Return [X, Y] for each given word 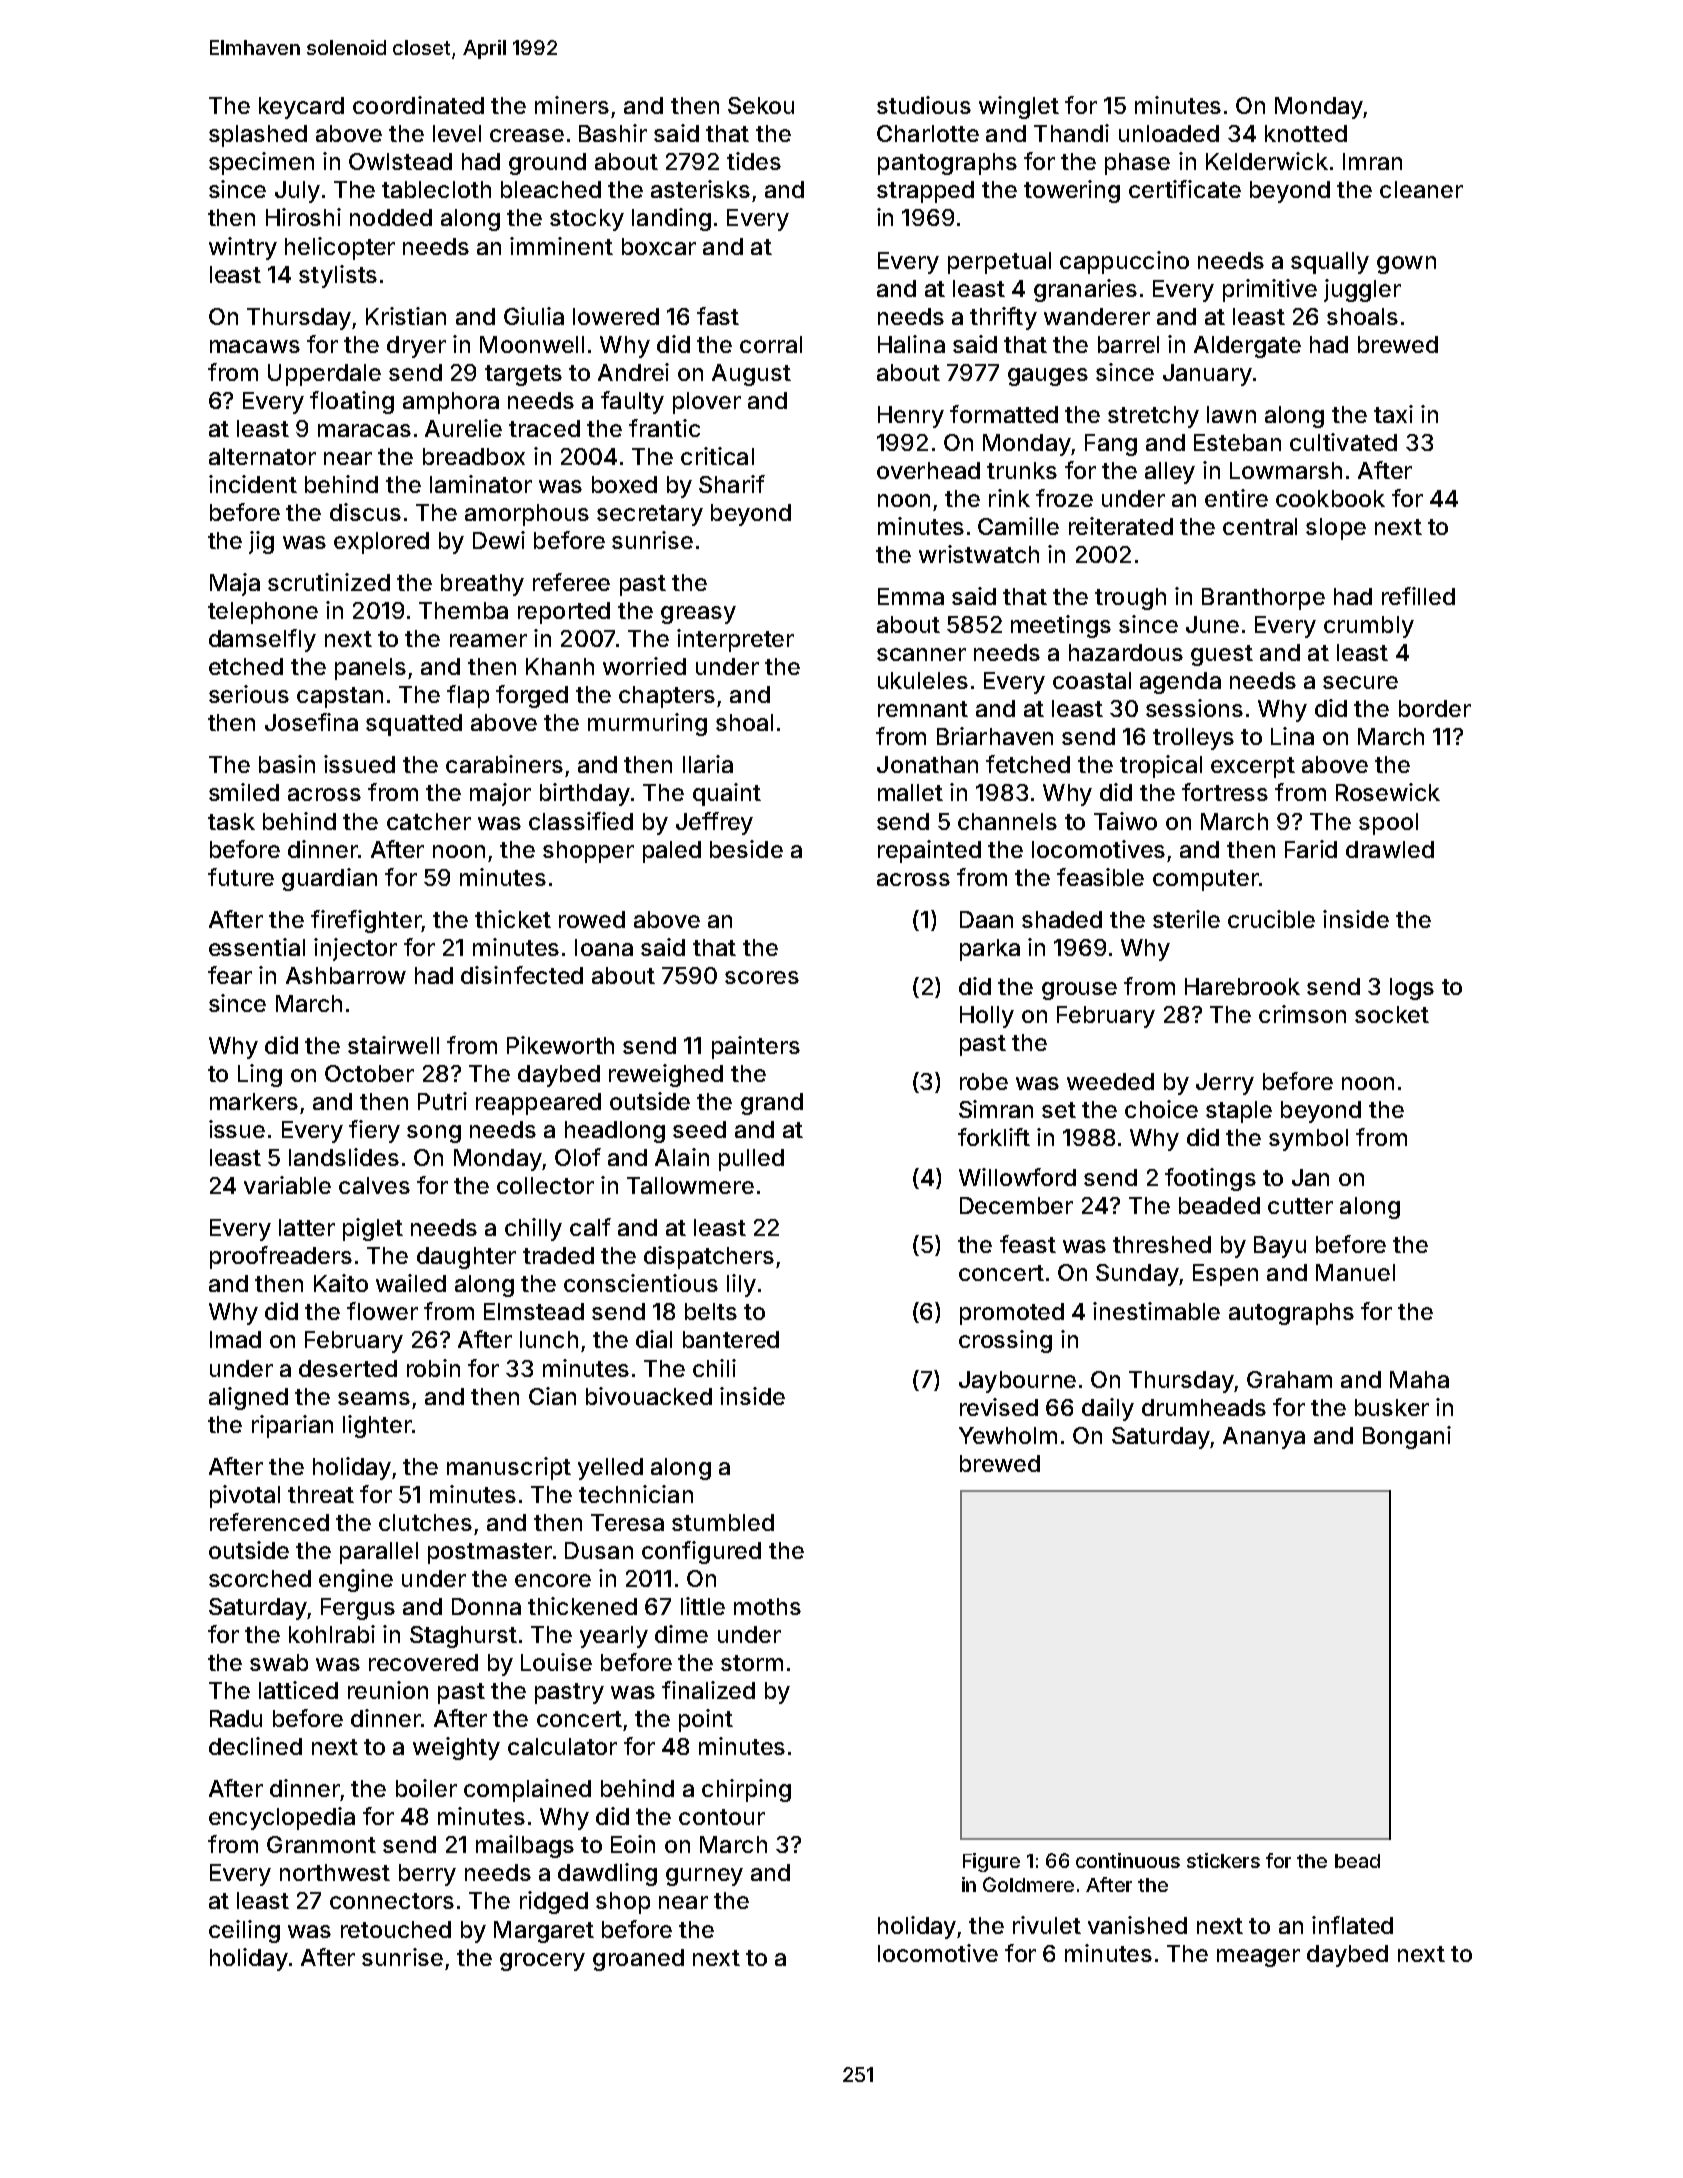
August [751, 375]
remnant [923, 709]
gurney [704, 1877]
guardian [329, 879]
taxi [1393, 414]
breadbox [474, 456]
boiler [426, 1788]
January [1207, 375]
